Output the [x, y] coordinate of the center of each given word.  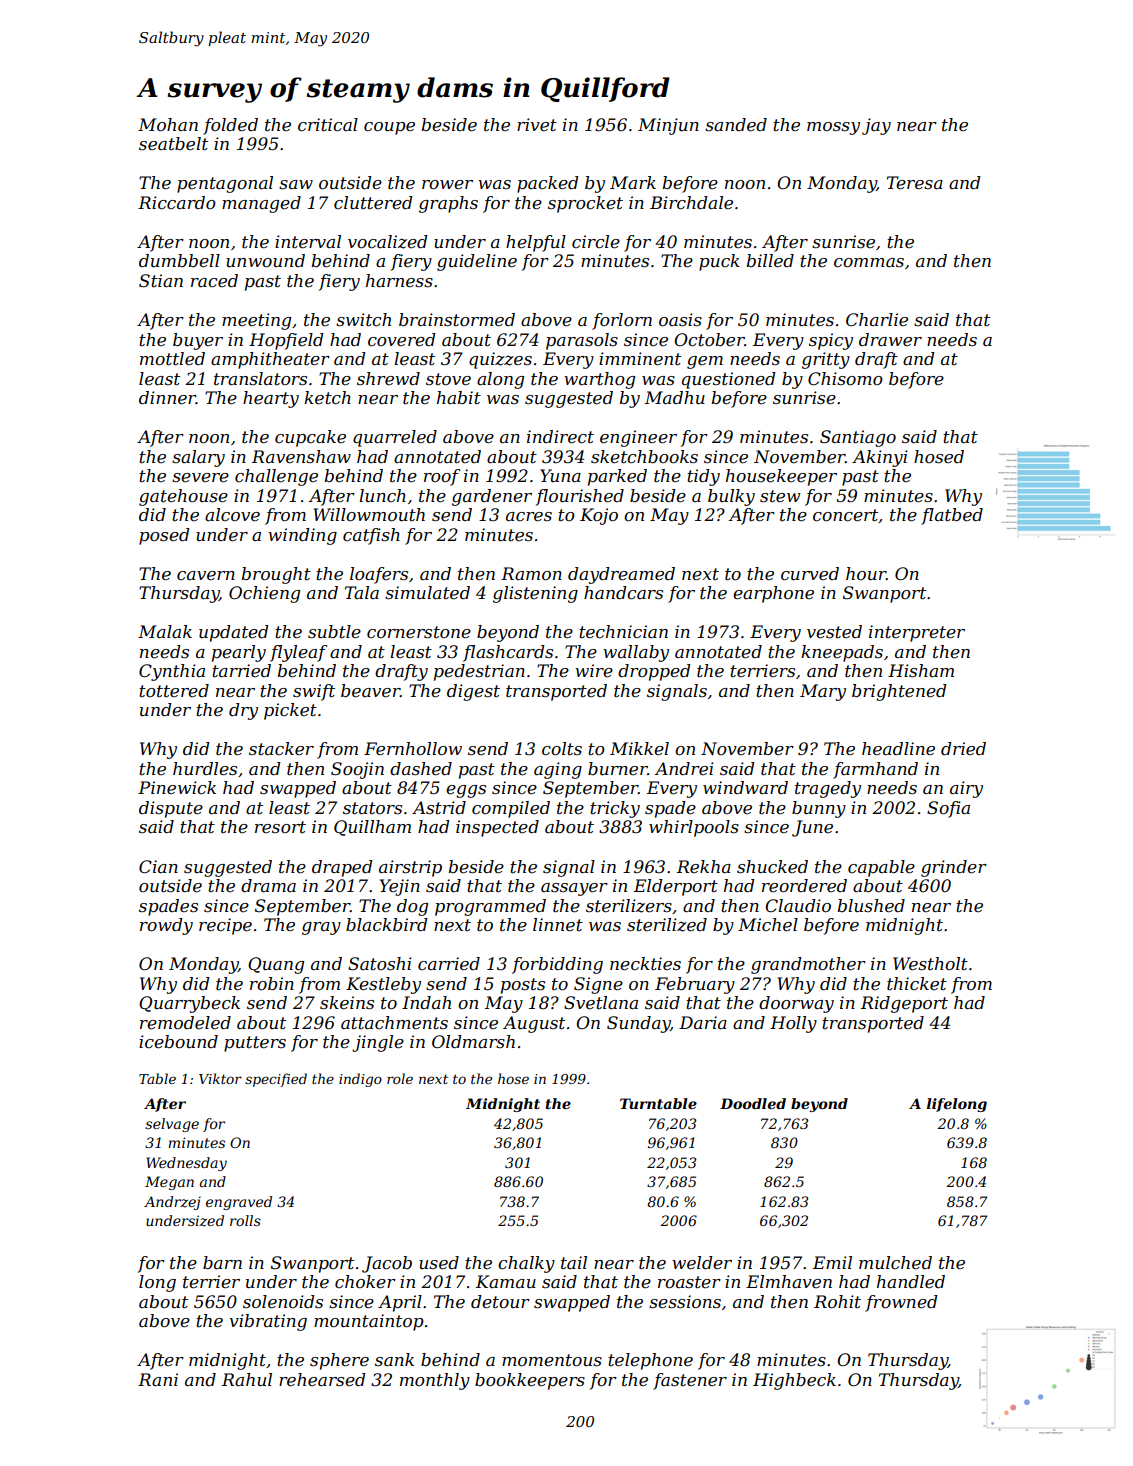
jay [876, 126]
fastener [690, 1381]
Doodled [753, 1103]
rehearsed [322, 1380]
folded [230, 126]
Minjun [668, 126]
